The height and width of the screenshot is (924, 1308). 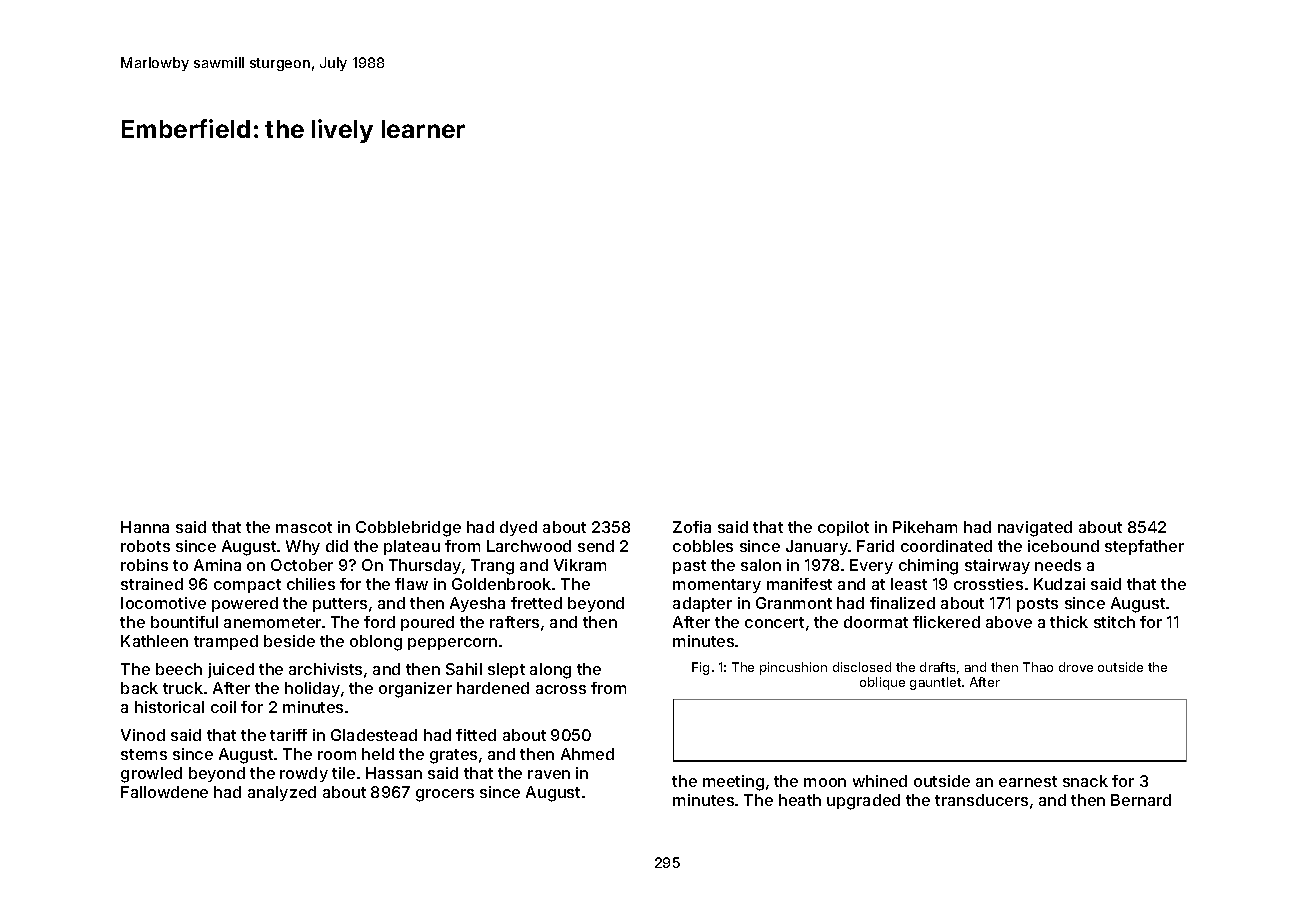 What do you see at coordinates (561, 689) in the screenshot?
I see `across` at bounding box center [561, 689].
